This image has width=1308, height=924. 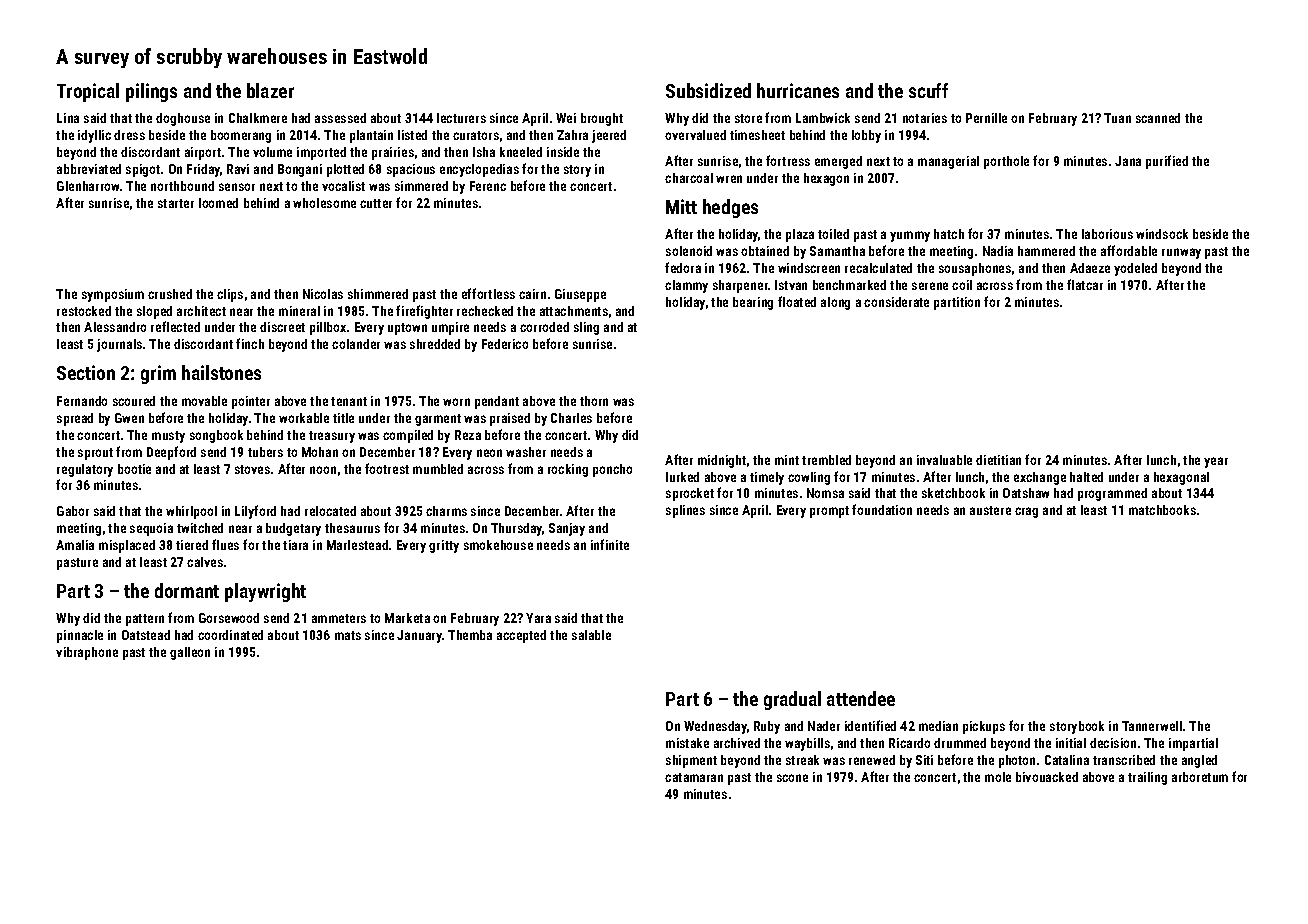 What do you see at coordinates (928, 90) in the image?
I see `scuff` at bounding box center [928, 90].
